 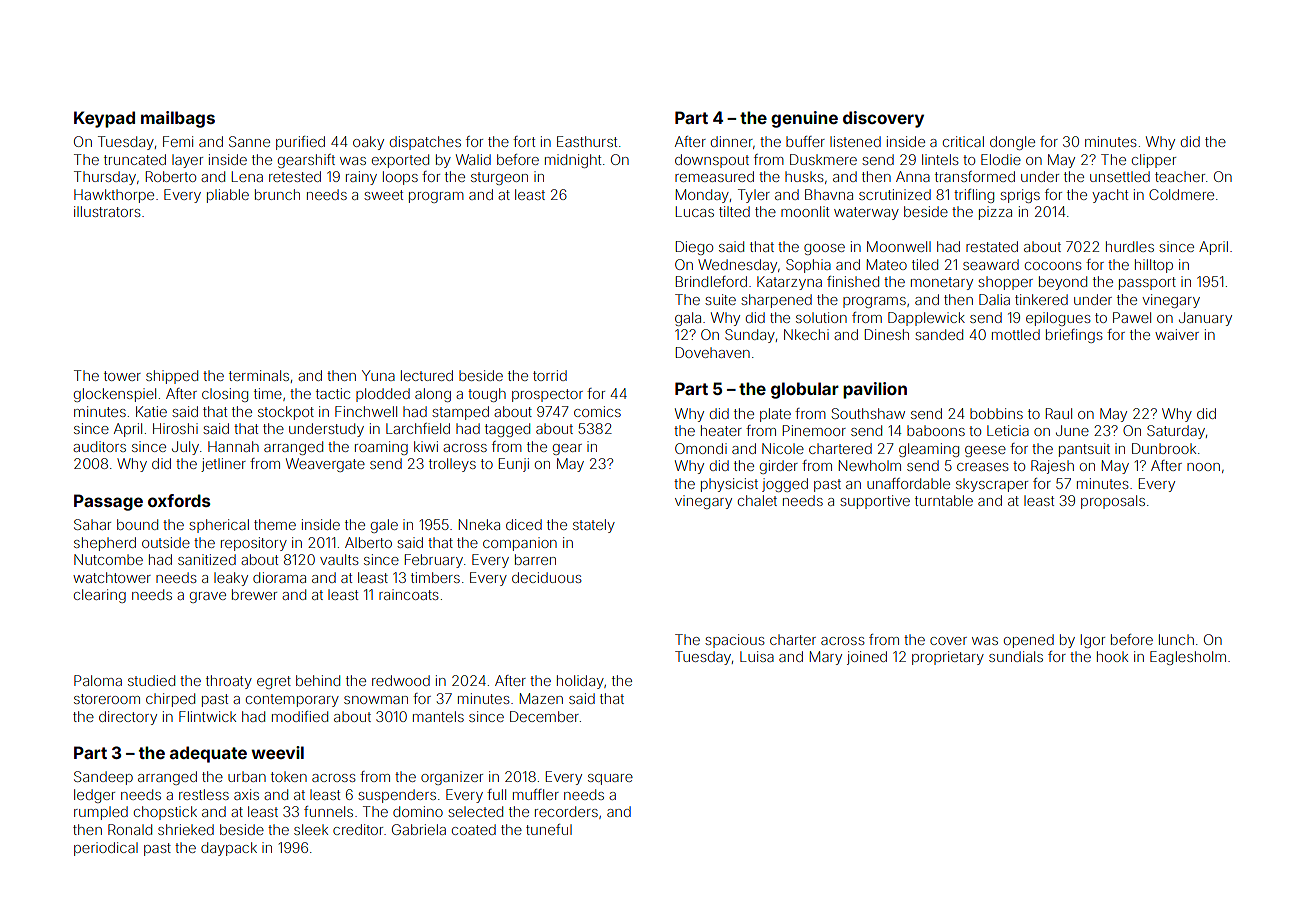 What do you see at coordinates (875, 502) in the image?
I see `supportive` at bounding box center [875, 502].
